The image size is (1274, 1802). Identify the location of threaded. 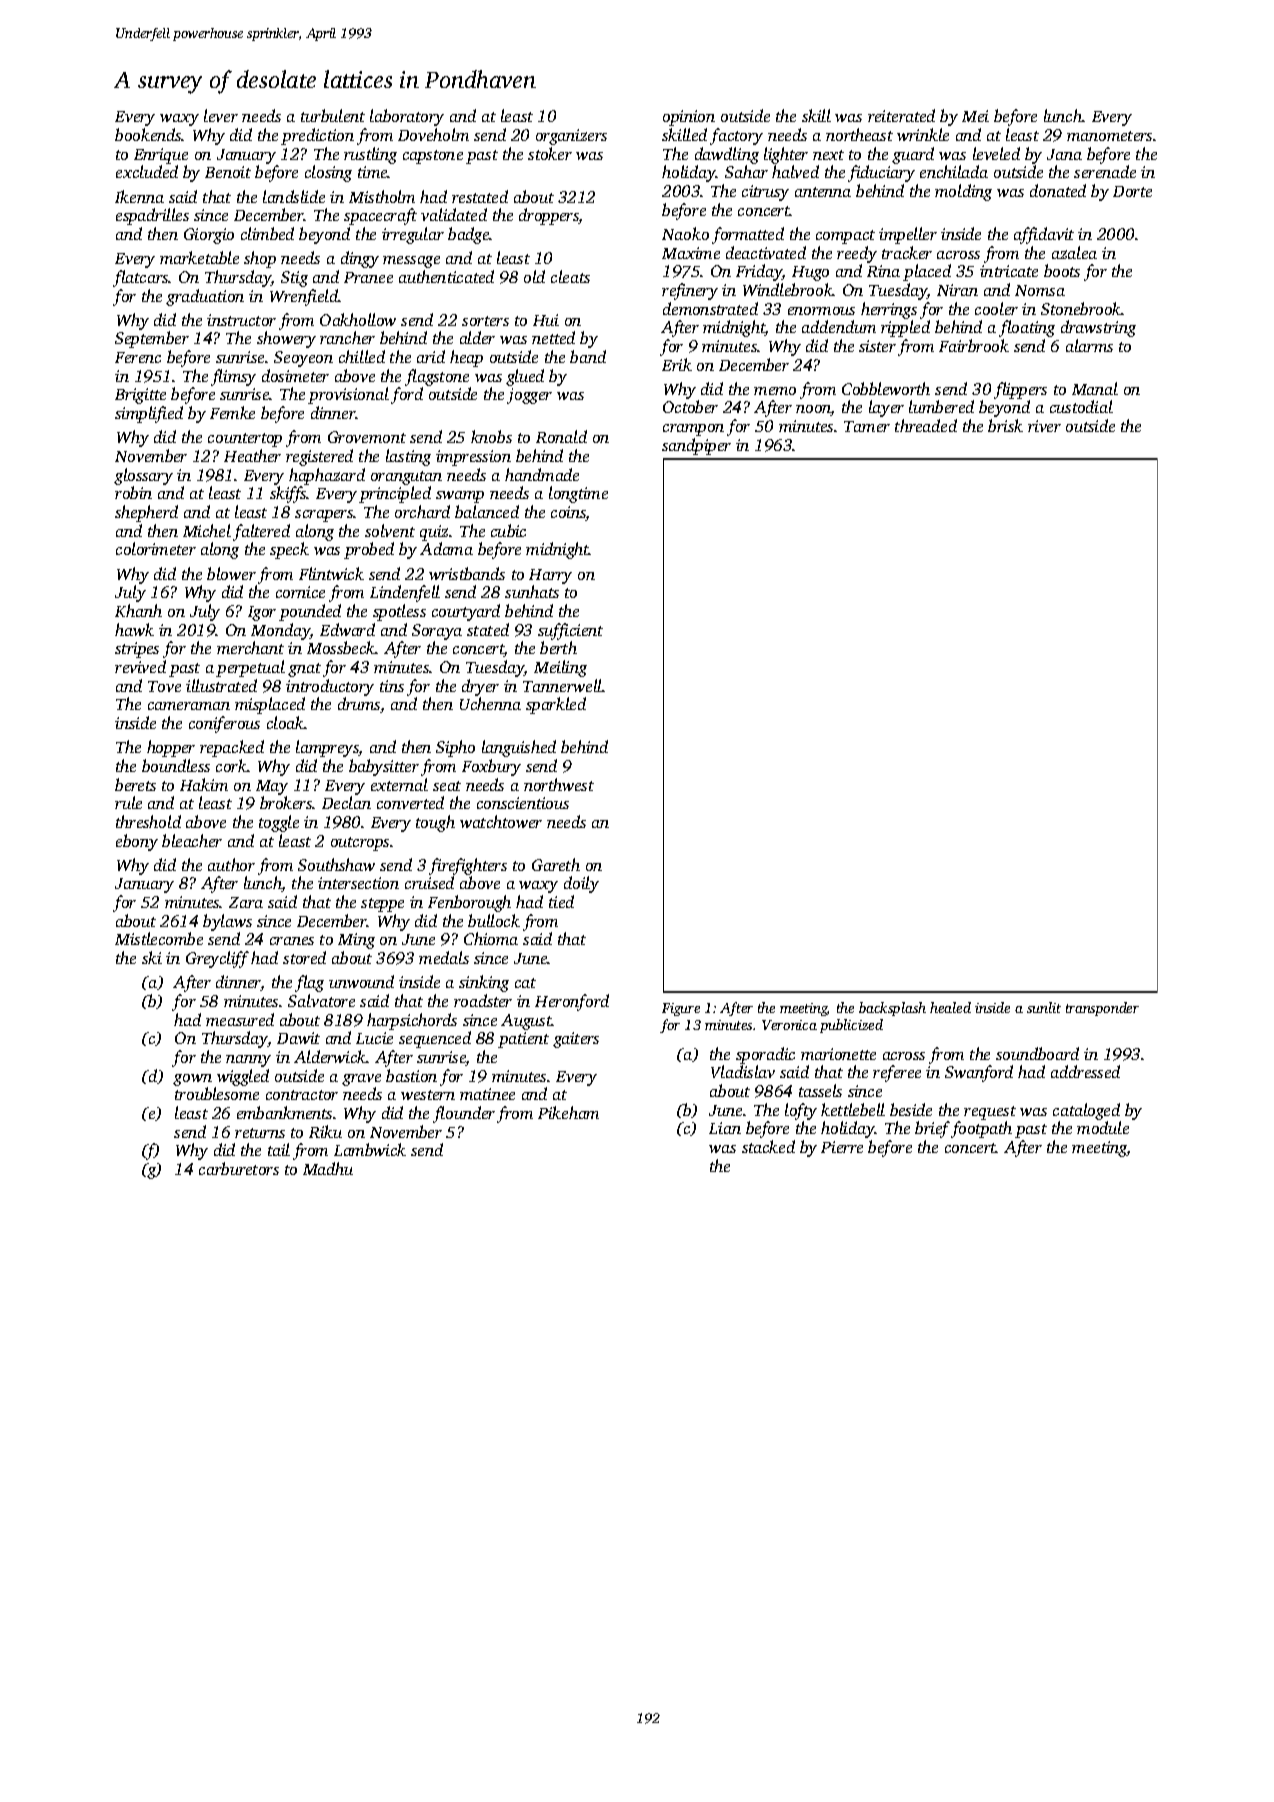
(926, 425).
